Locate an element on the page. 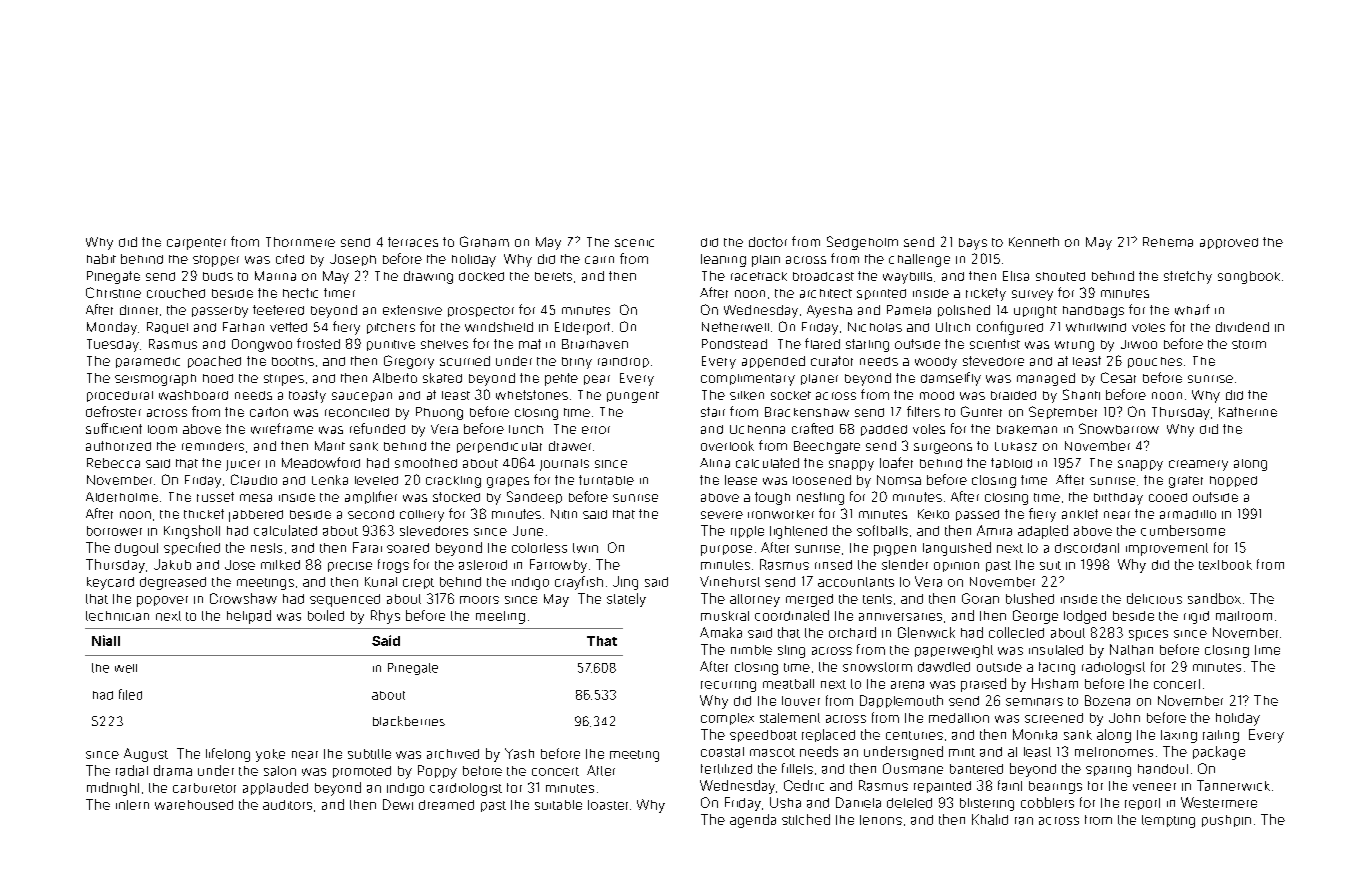  blackberries is located at coordinates (409, 721).
